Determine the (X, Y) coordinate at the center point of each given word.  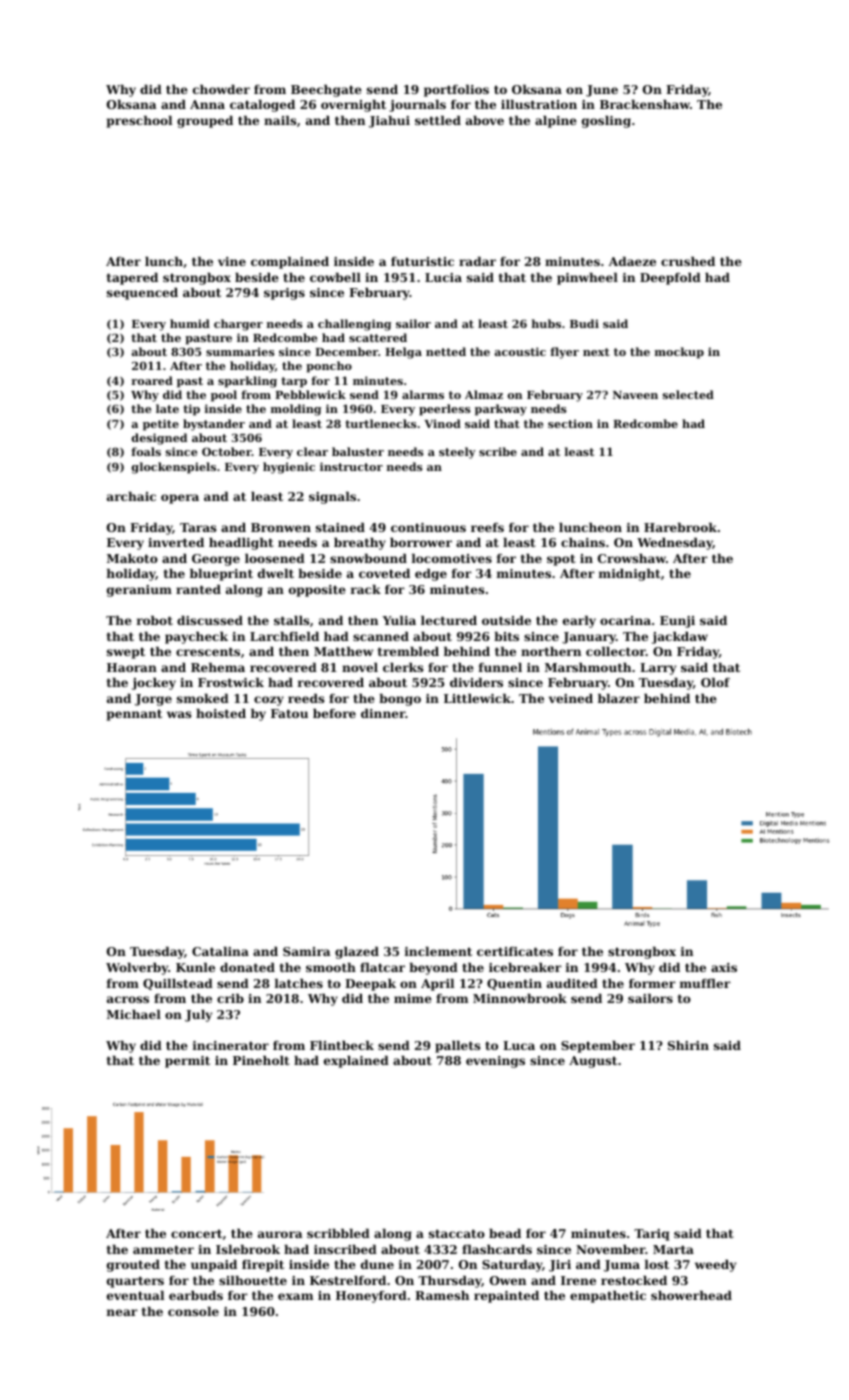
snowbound (368, 558)
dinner (383, 713)
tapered (132, 279)
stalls (292, 620)
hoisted (221, 713)
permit (187, 1062)
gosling (606, 122)
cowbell (335, 277)
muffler (705, 983)
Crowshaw (632, 558)
